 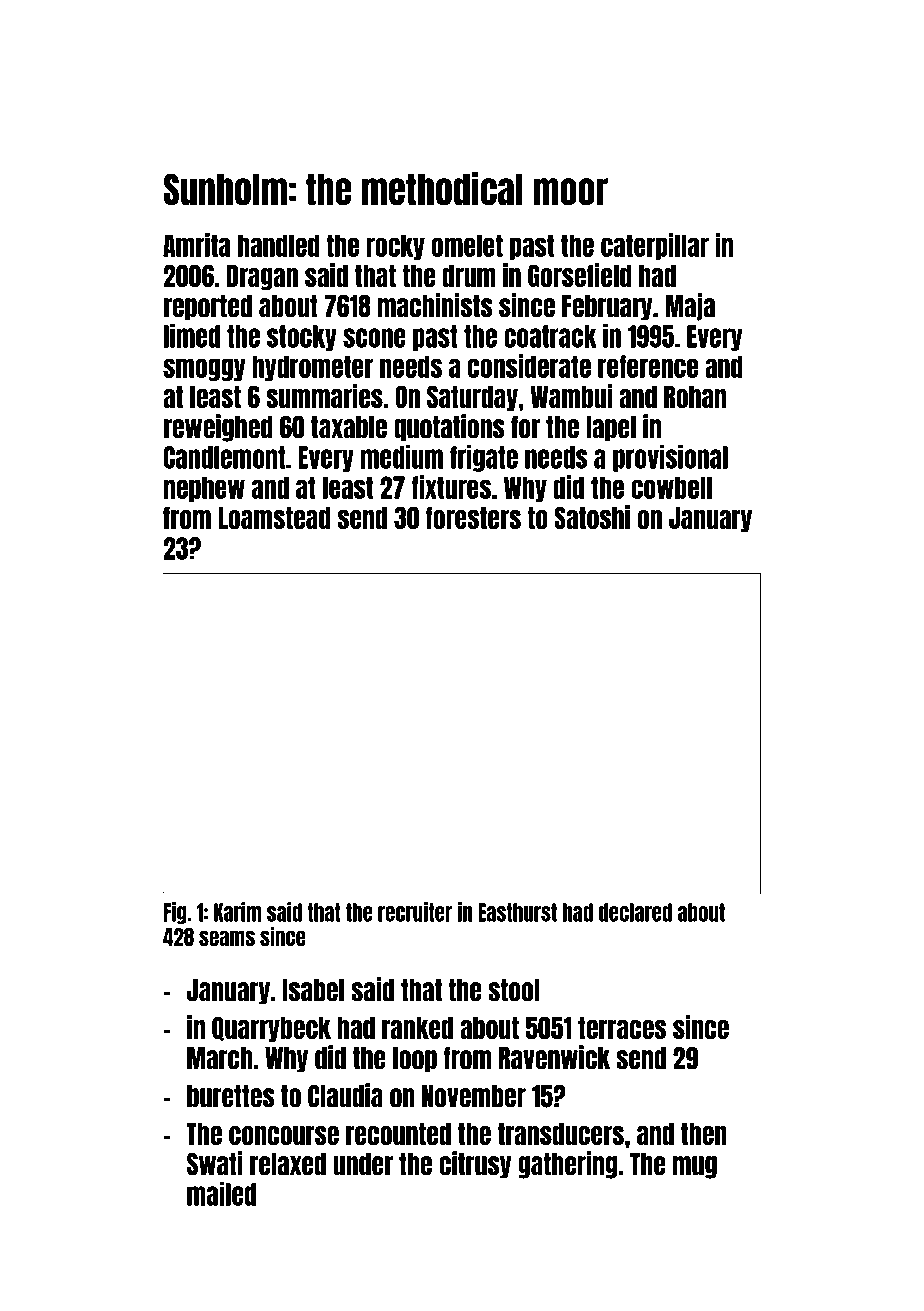 I want to click on Easthurst, so click(x=517, y=912).
